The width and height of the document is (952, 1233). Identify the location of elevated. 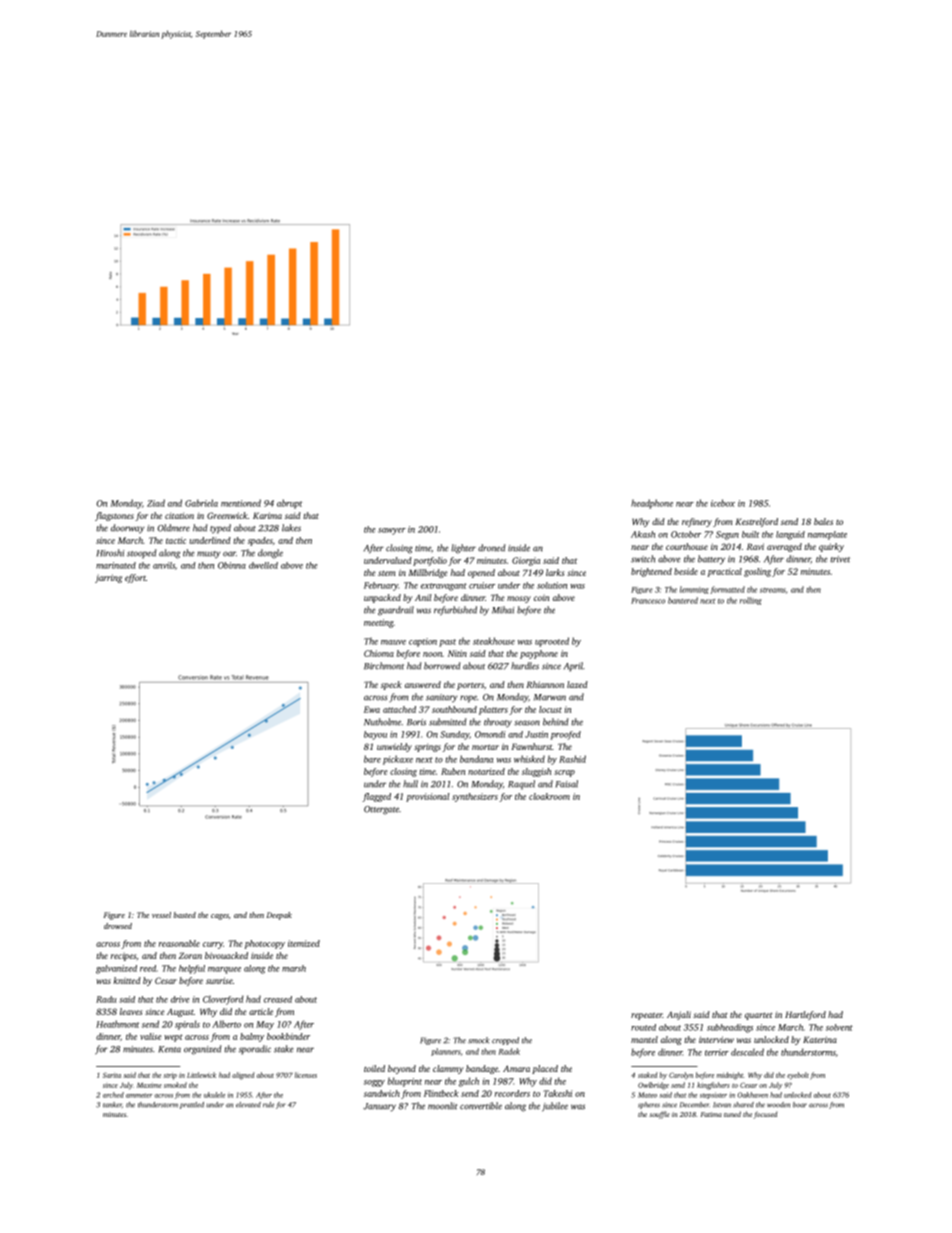
(248, 1105).
